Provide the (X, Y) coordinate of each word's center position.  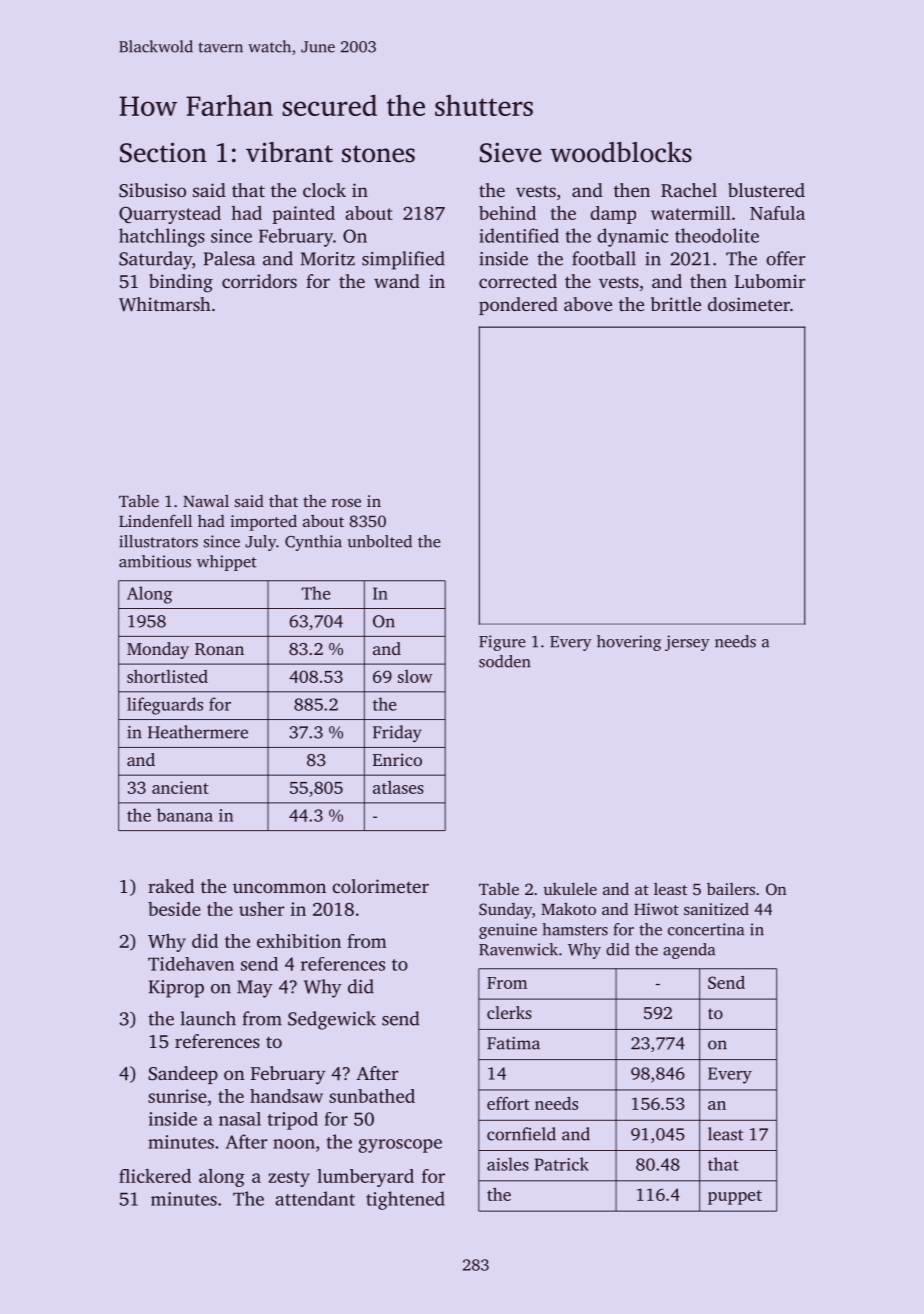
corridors (259, 281)
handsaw (286, 1096)
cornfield (521, 1134)
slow (415, 676)
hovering (629, 643)
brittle (676, 304)
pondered (518, 306)
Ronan (219, 649)
